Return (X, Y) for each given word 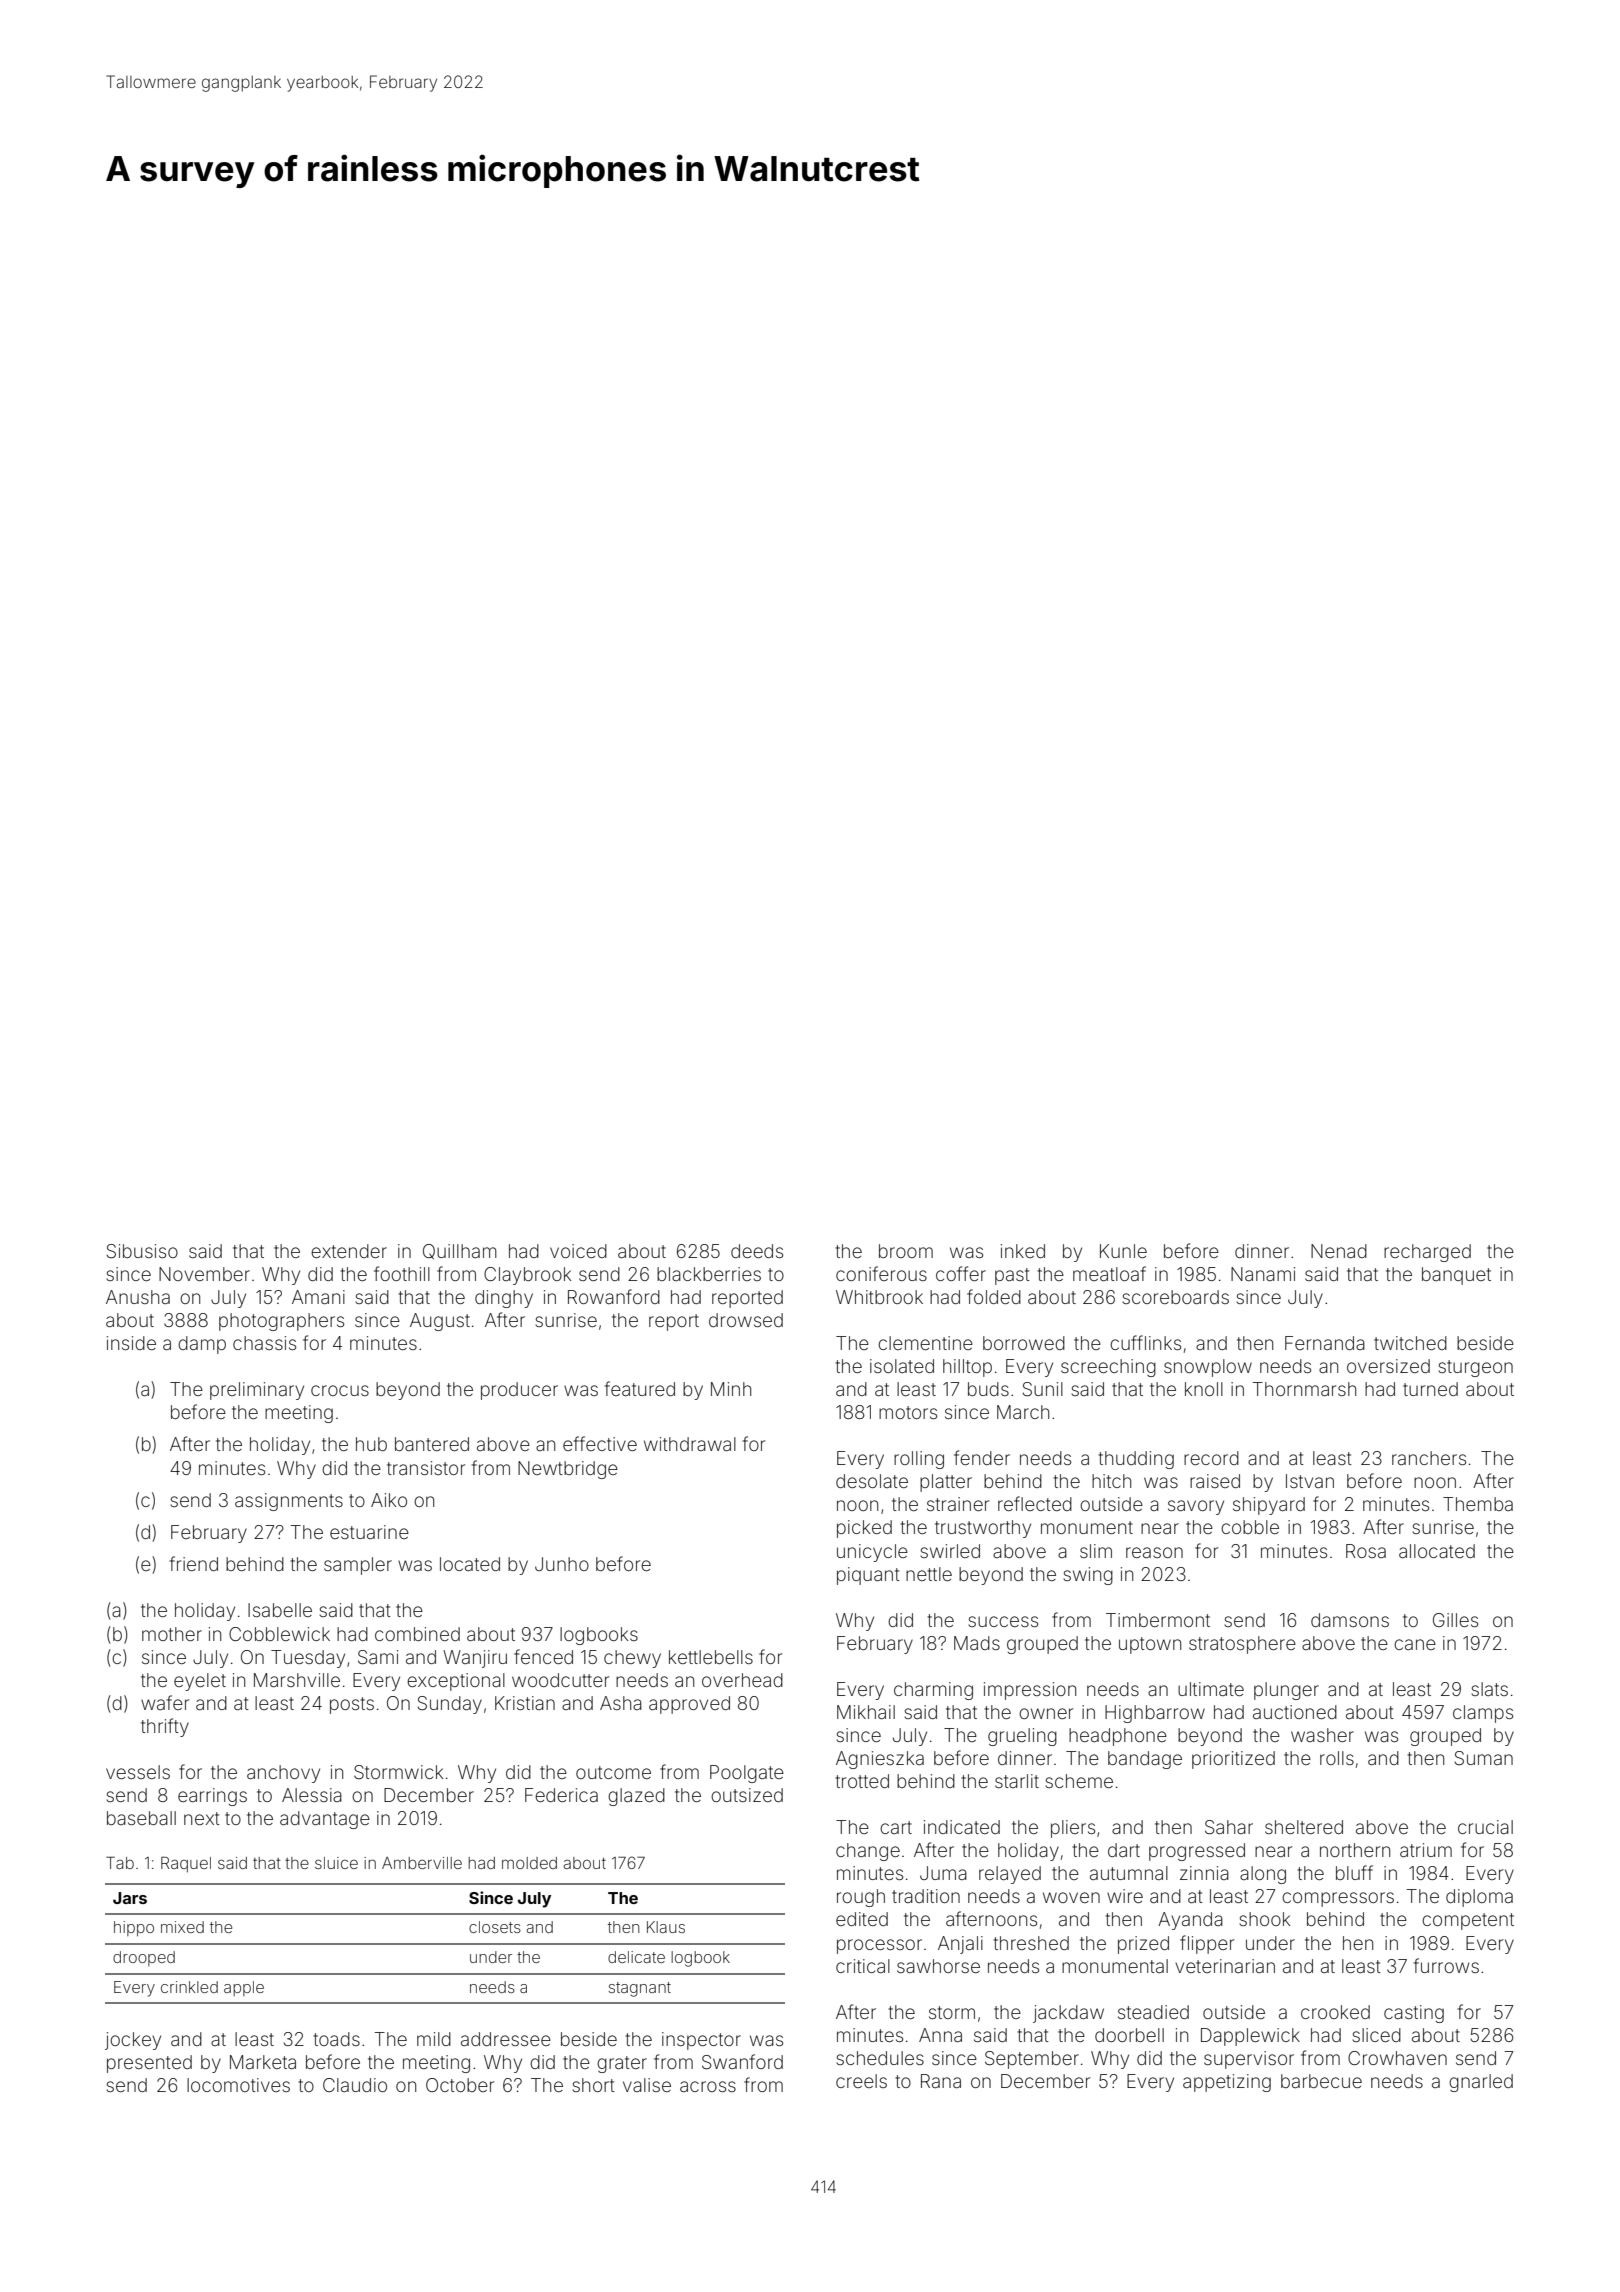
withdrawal (690, 1444)
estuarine (369, 1532)
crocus (340, 1390)
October (460, 2085)
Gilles (1455, 1620)
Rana (941, 2081)
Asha (621, 1703)
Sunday (449, 1705)
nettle (929, 1574)
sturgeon (1476, 1368)
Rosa (1366, 1551)
